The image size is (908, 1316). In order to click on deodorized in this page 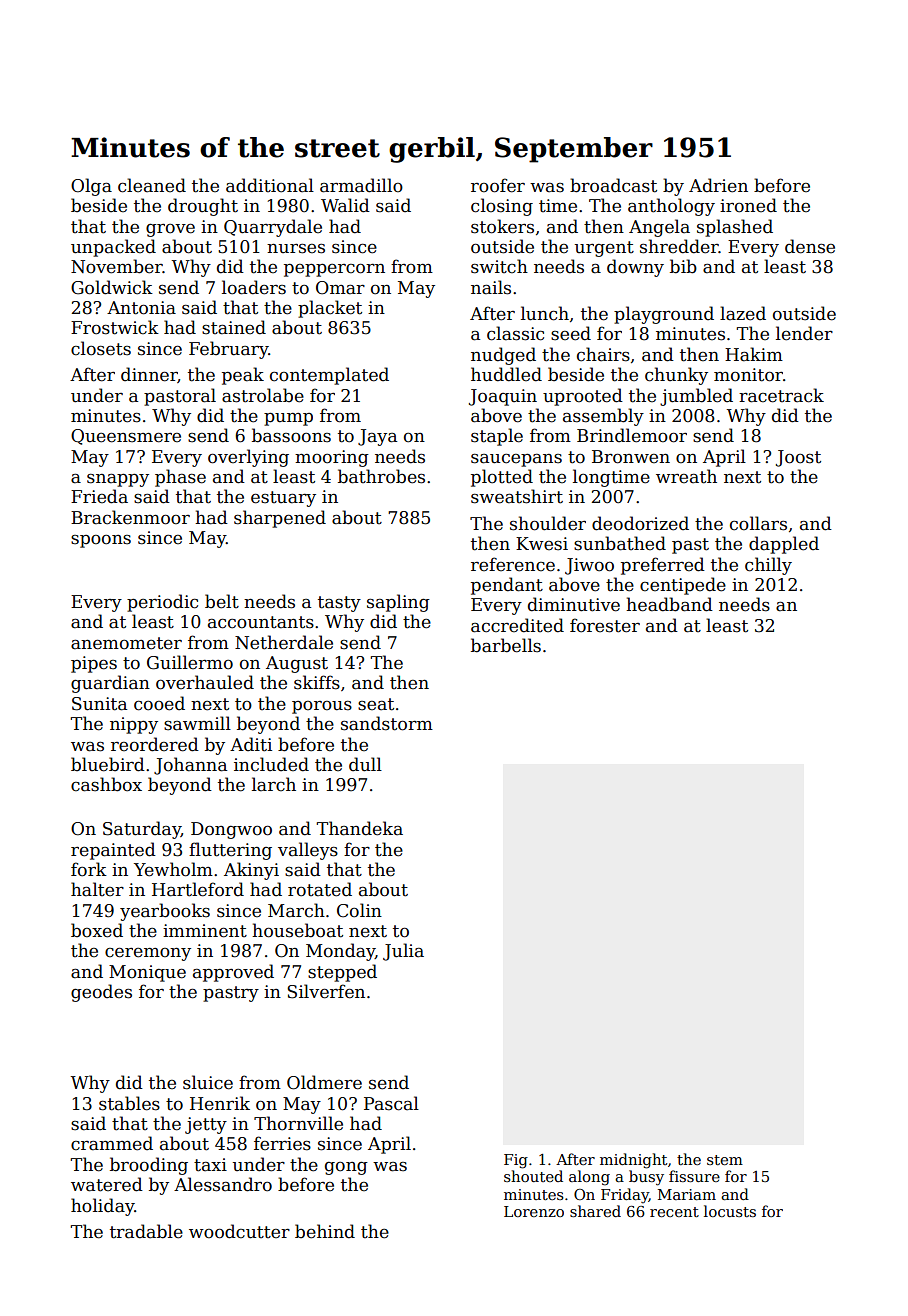, I will do `click(640, 523)`.
